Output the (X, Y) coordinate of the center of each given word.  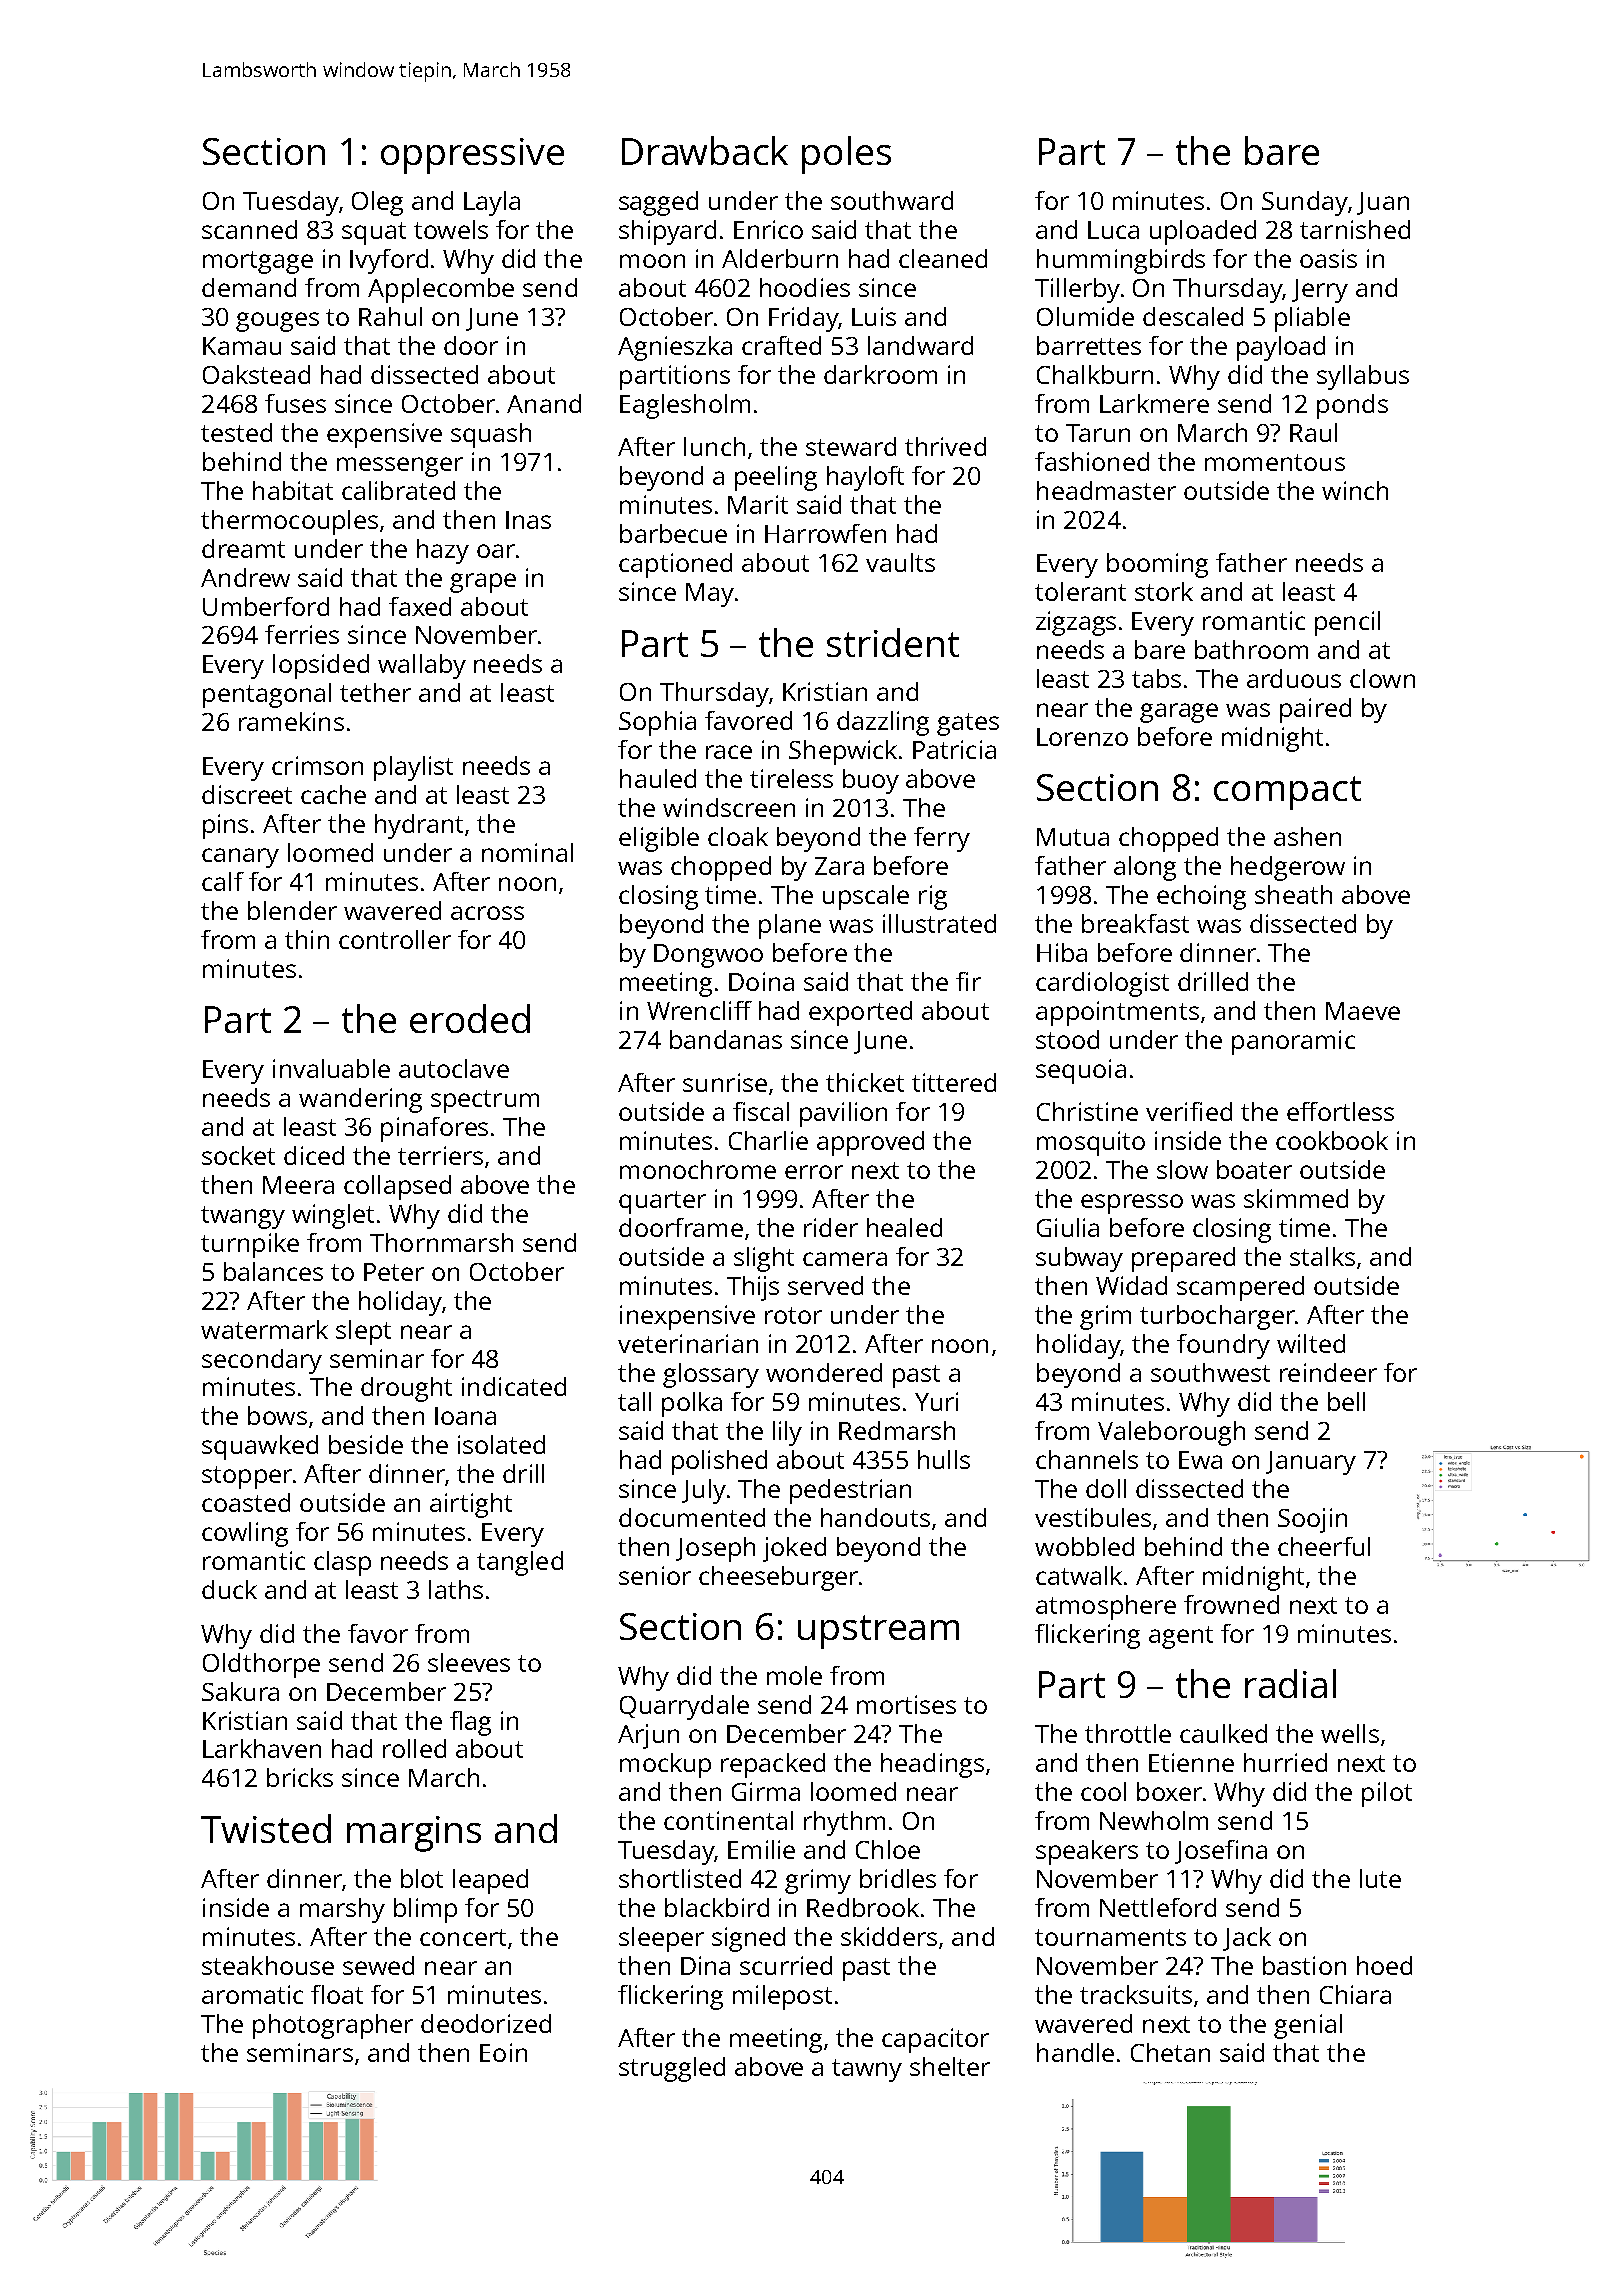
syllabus (1363, 377)
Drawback (705, 150)
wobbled (1084, 1546)
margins (414, 1834)
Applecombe (441, 290)
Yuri (936, 1401)
